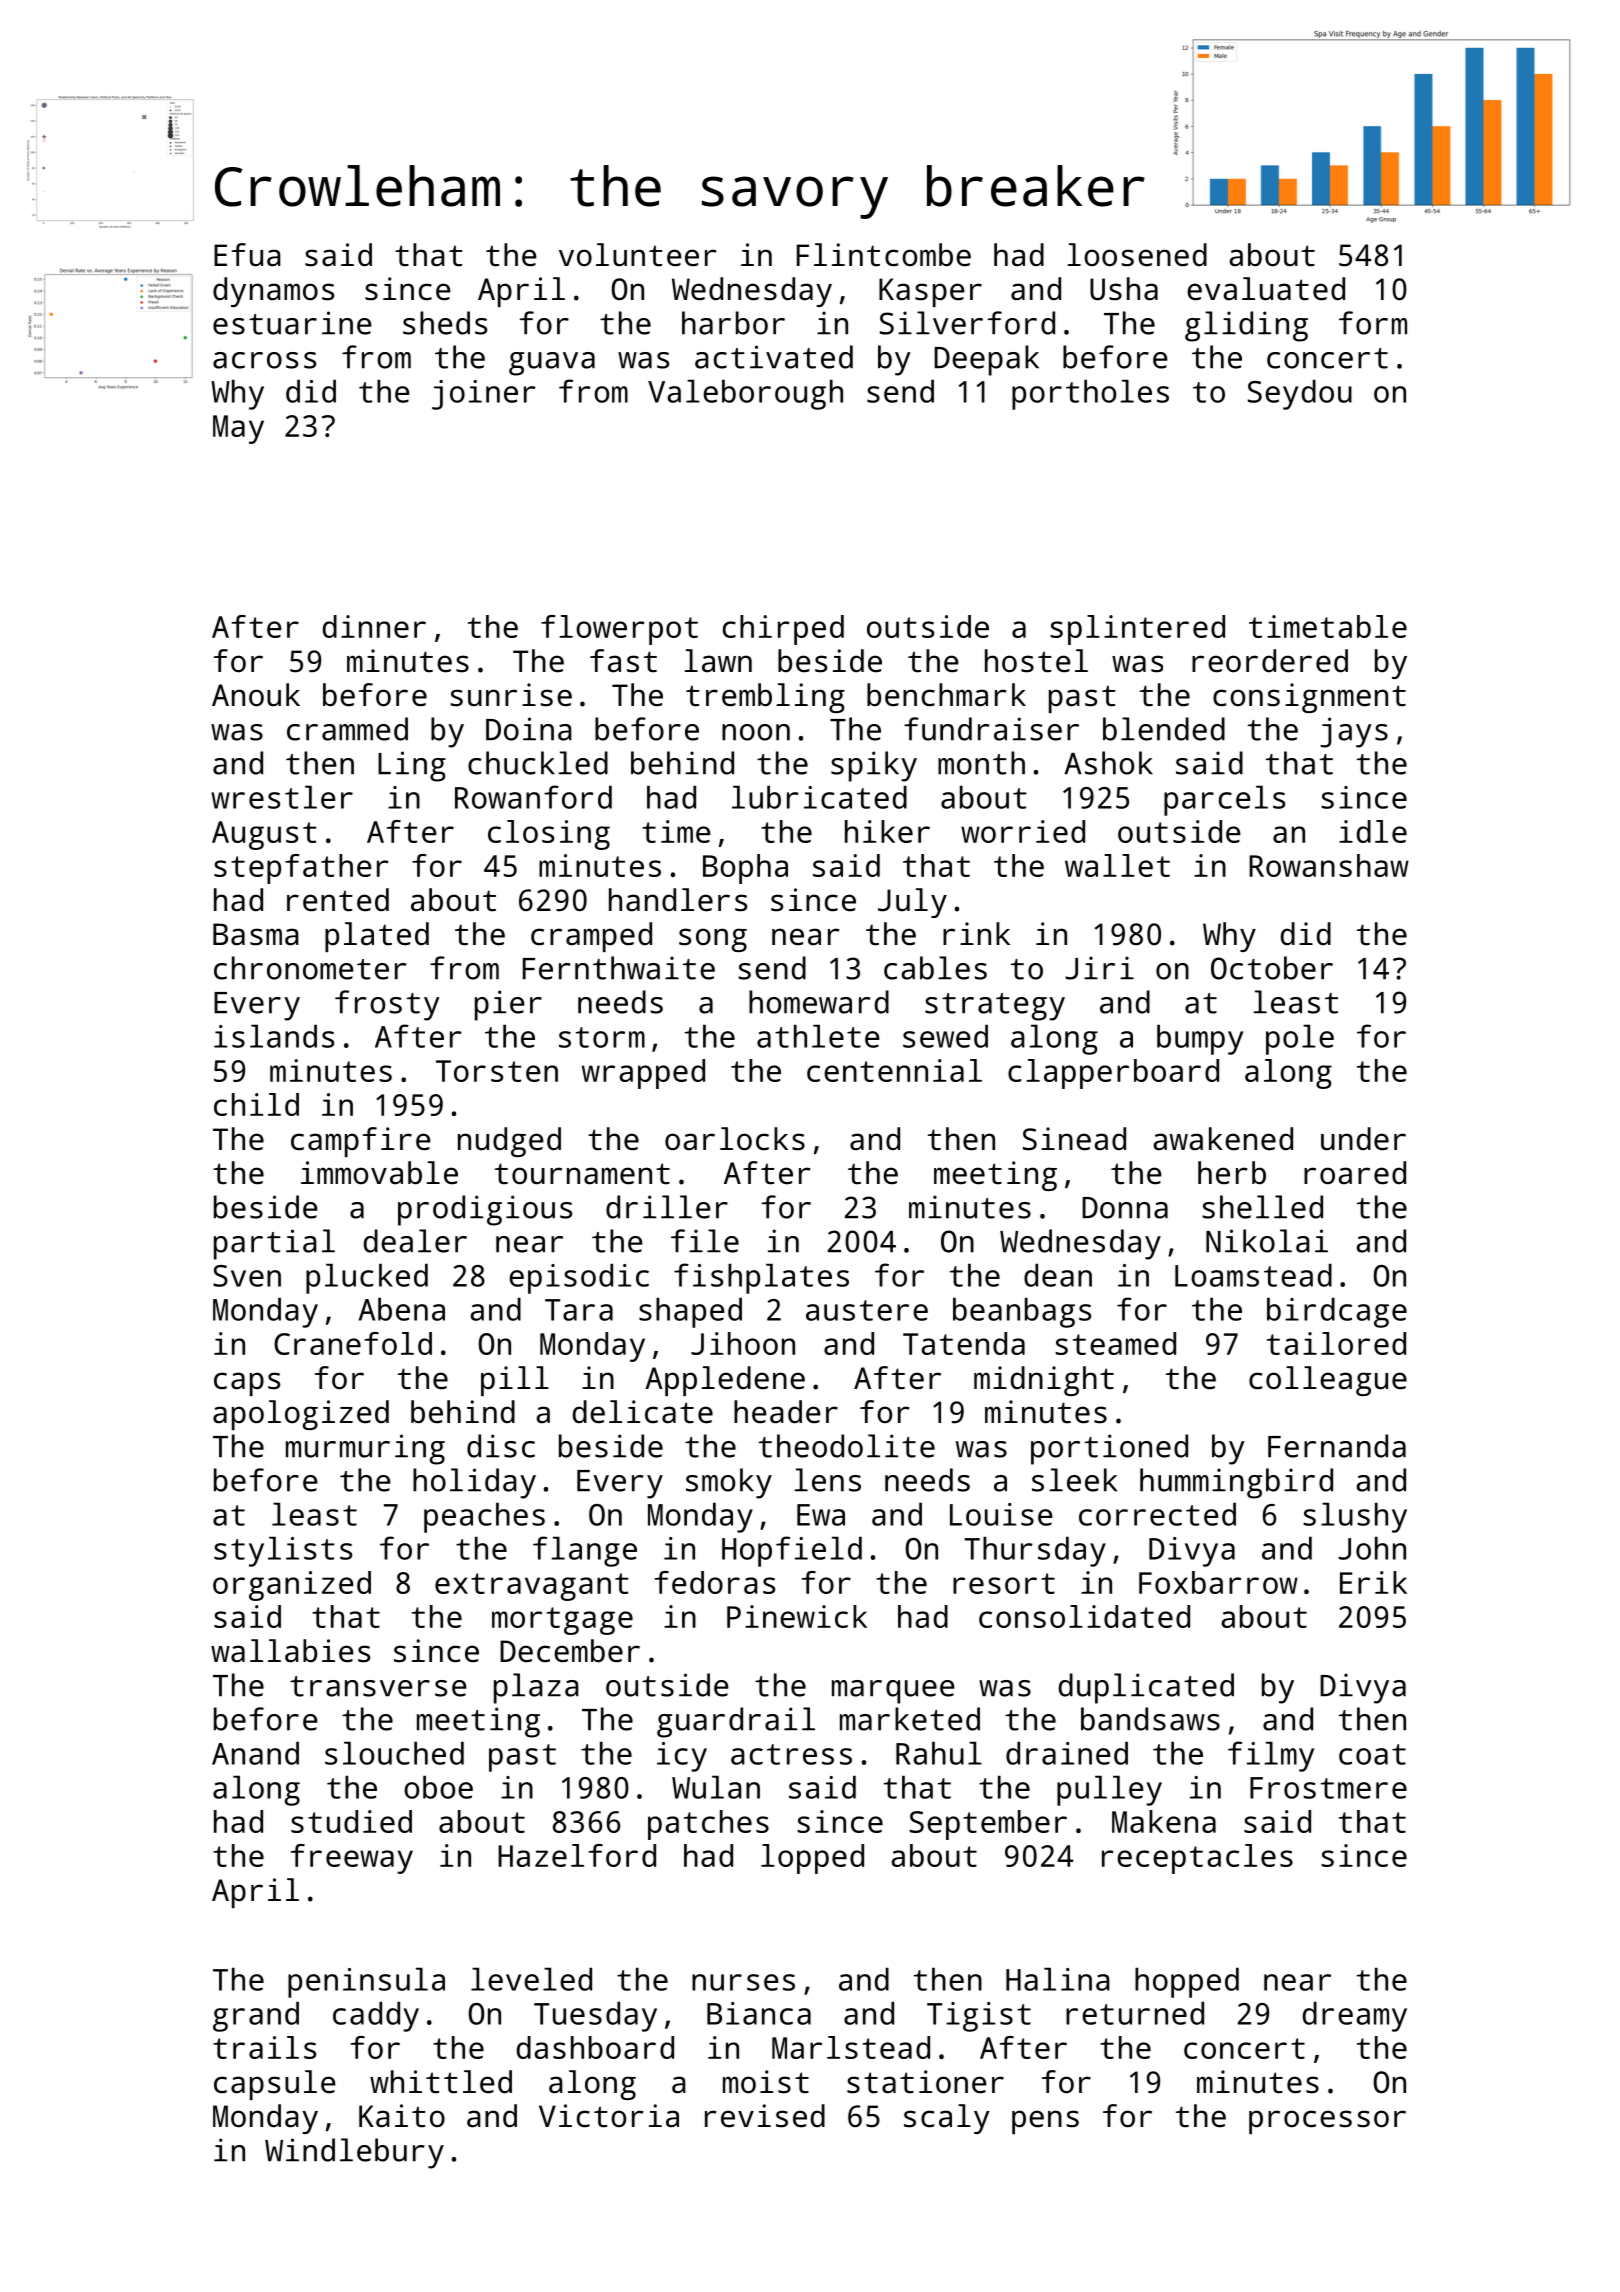 The image size is (1620, 2292). What do you see at coordinates (256, 1104) in the screenshot?
I see `child` at bounding box center [256, 1104].
